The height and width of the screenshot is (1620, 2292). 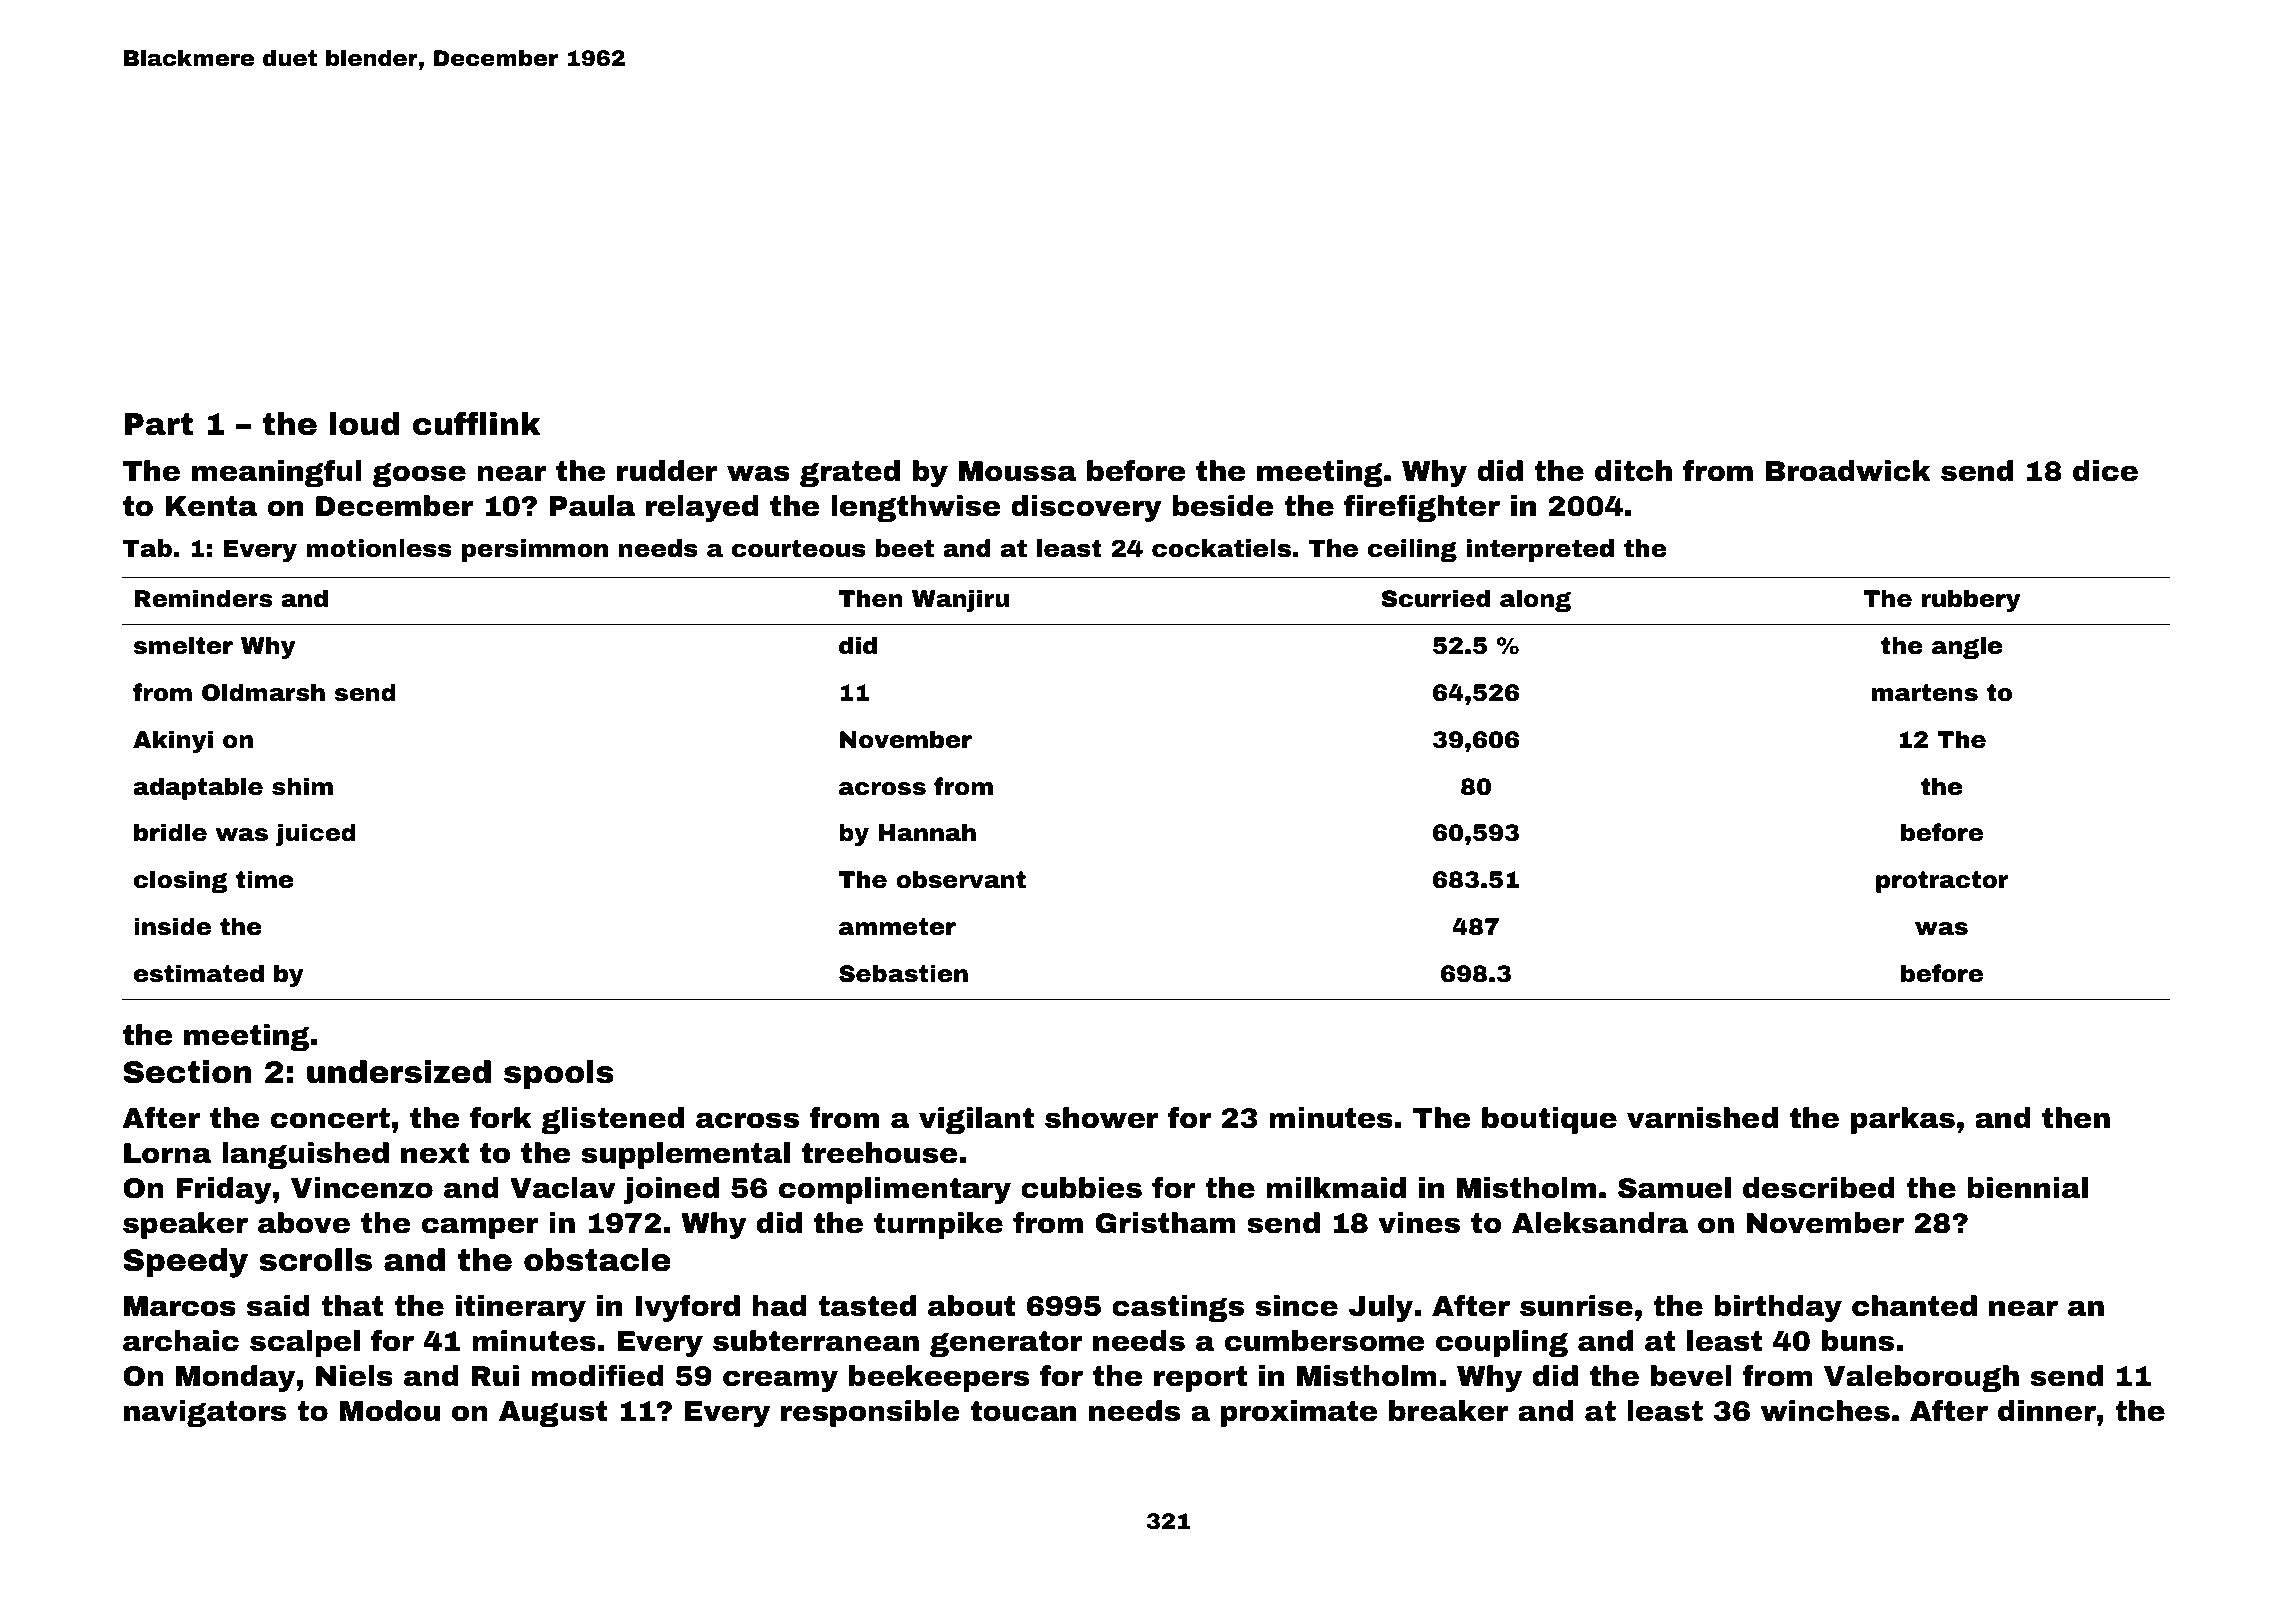 What do you see at coordinates (2047, 1411) in the screenshot?
I see `dinner` at bounding box center [2047, 1411].
